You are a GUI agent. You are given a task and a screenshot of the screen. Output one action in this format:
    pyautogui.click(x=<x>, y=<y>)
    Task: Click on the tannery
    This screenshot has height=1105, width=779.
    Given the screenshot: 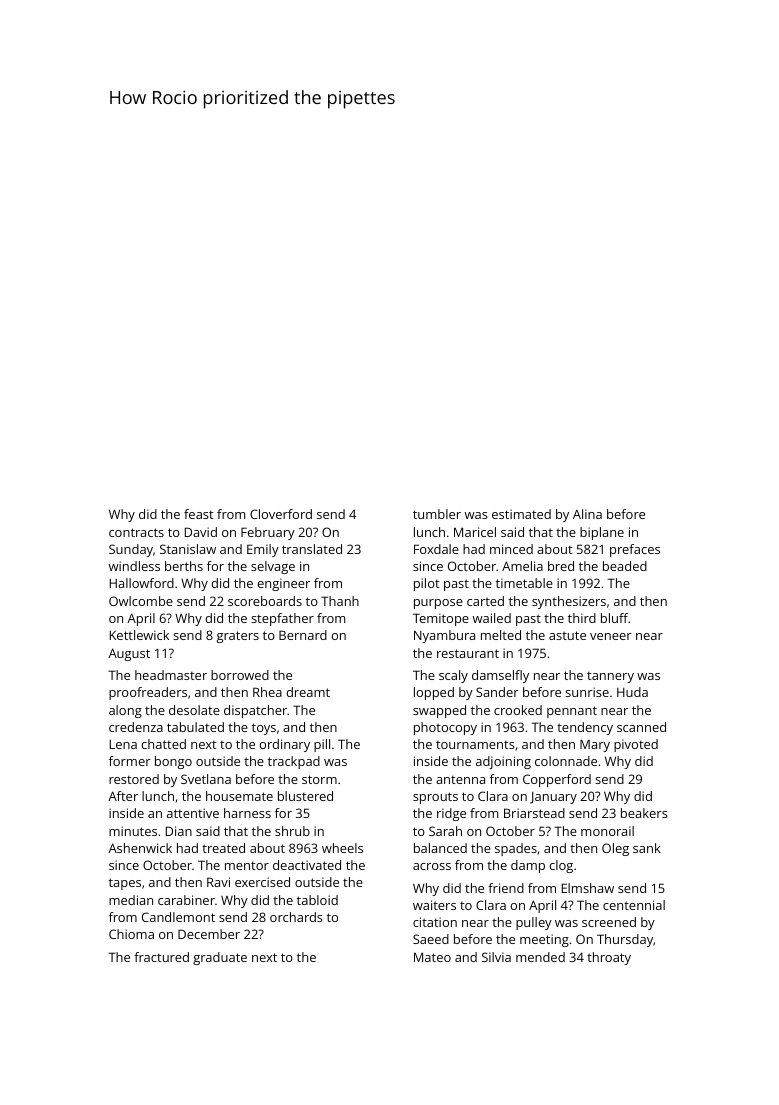 What is the action you would take?
    pyautogui.click(x=610, y=677)
